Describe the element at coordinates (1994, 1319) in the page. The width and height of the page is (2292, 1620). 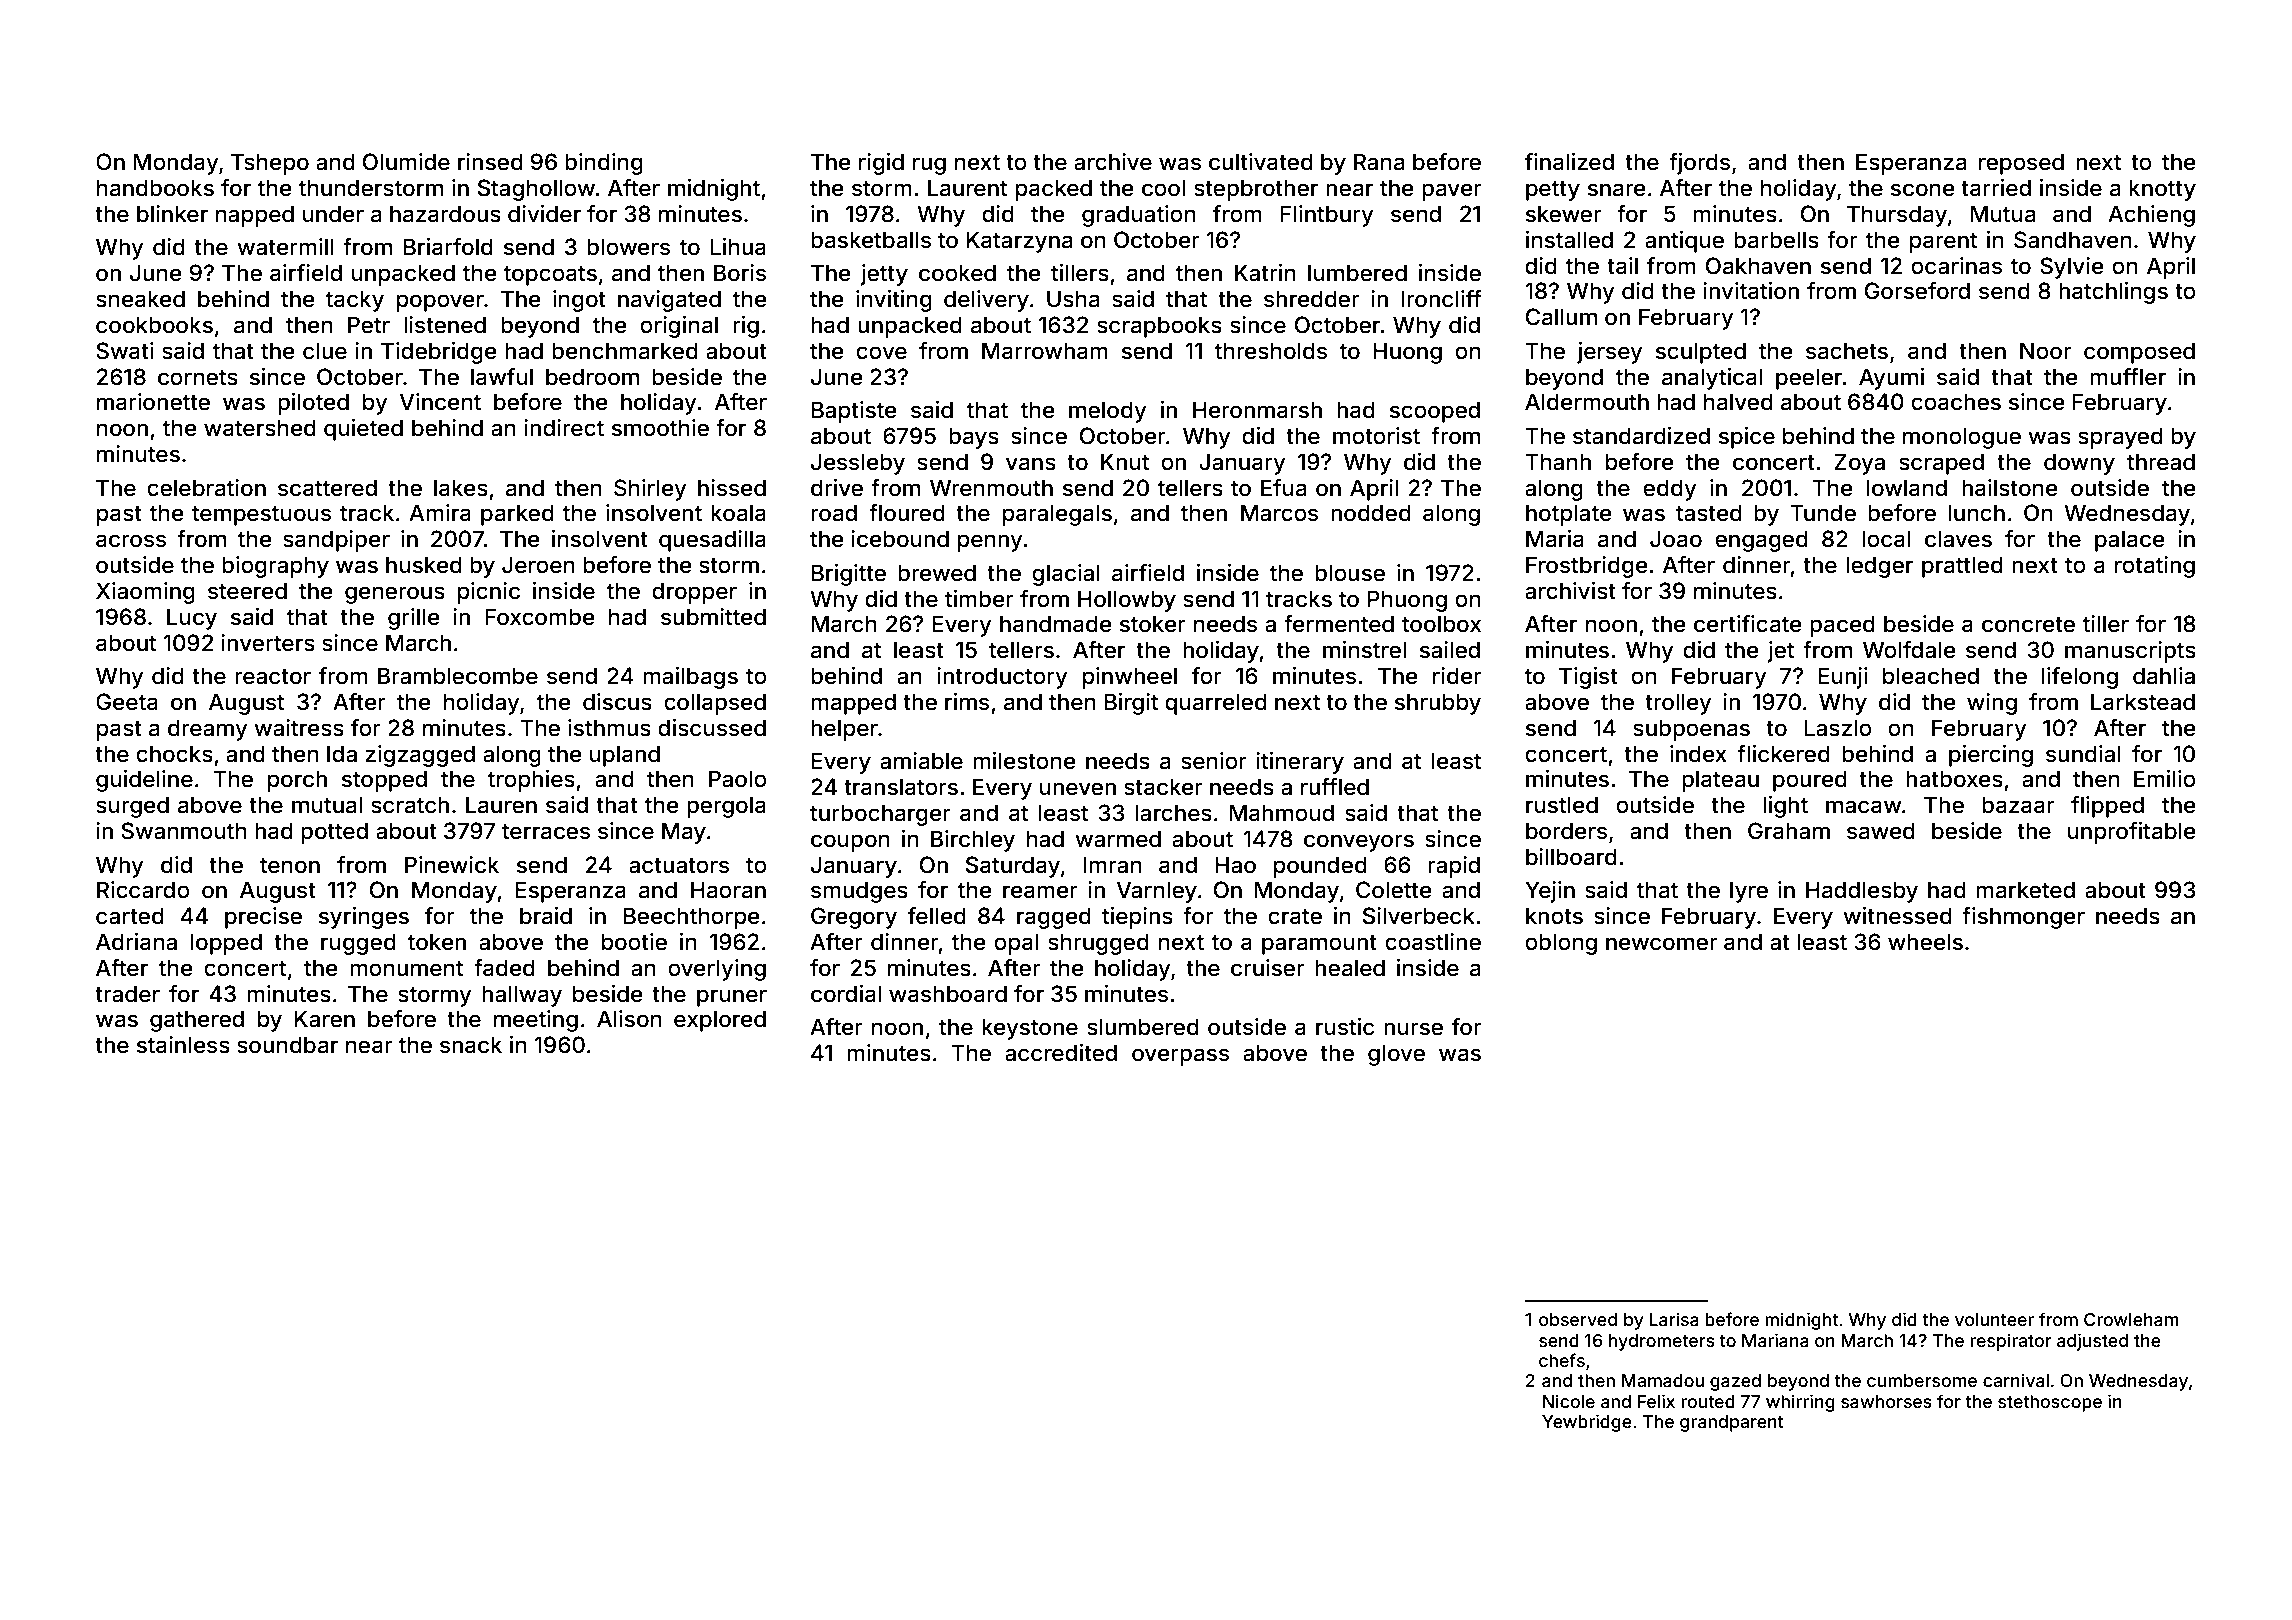
I see `volunteer` at that location.
